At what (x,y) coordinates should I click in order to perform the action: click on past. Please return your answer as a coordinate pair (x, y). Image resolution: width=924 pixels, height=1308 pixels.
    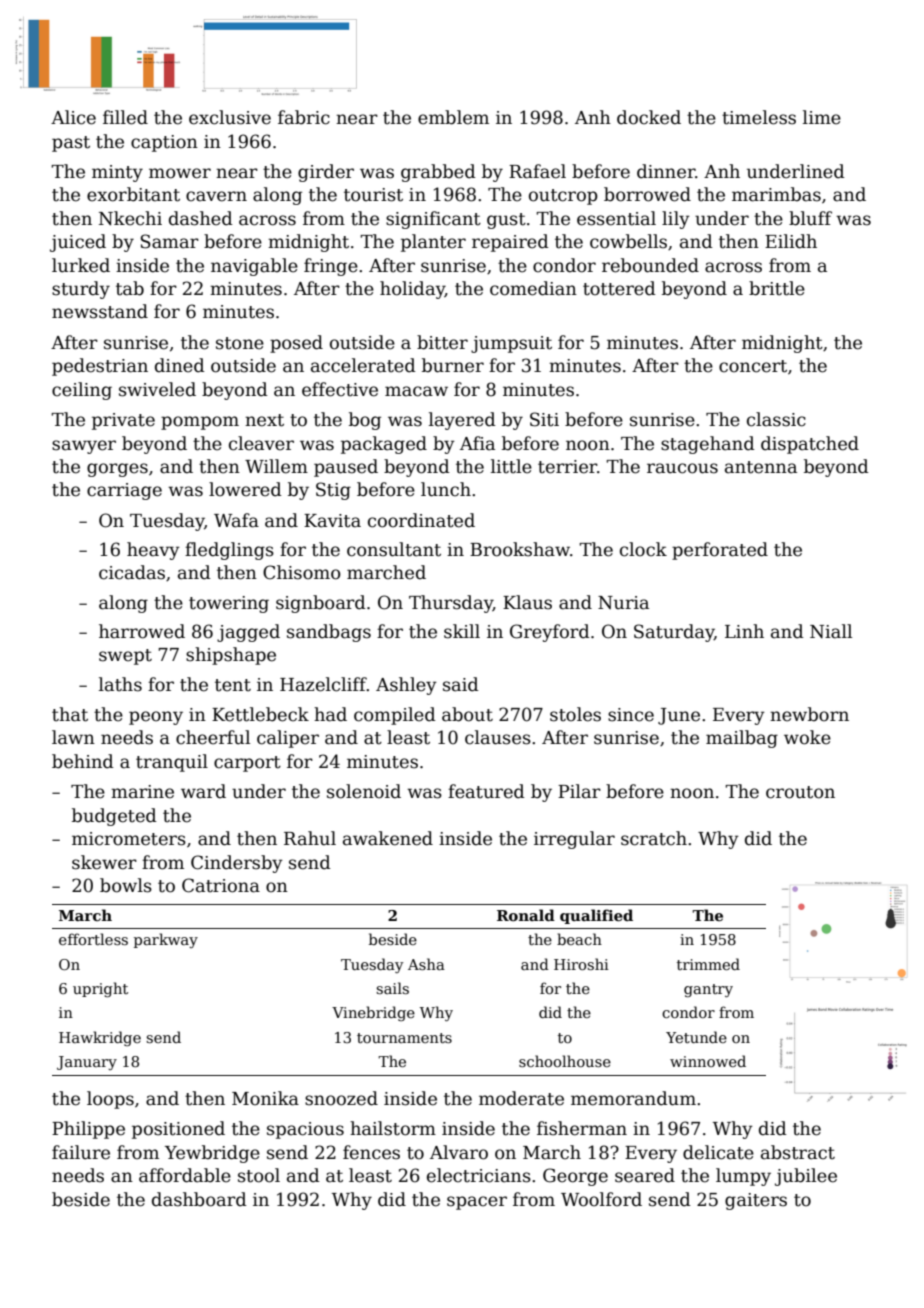
    Looking at the image, I should click on (71, 144).
